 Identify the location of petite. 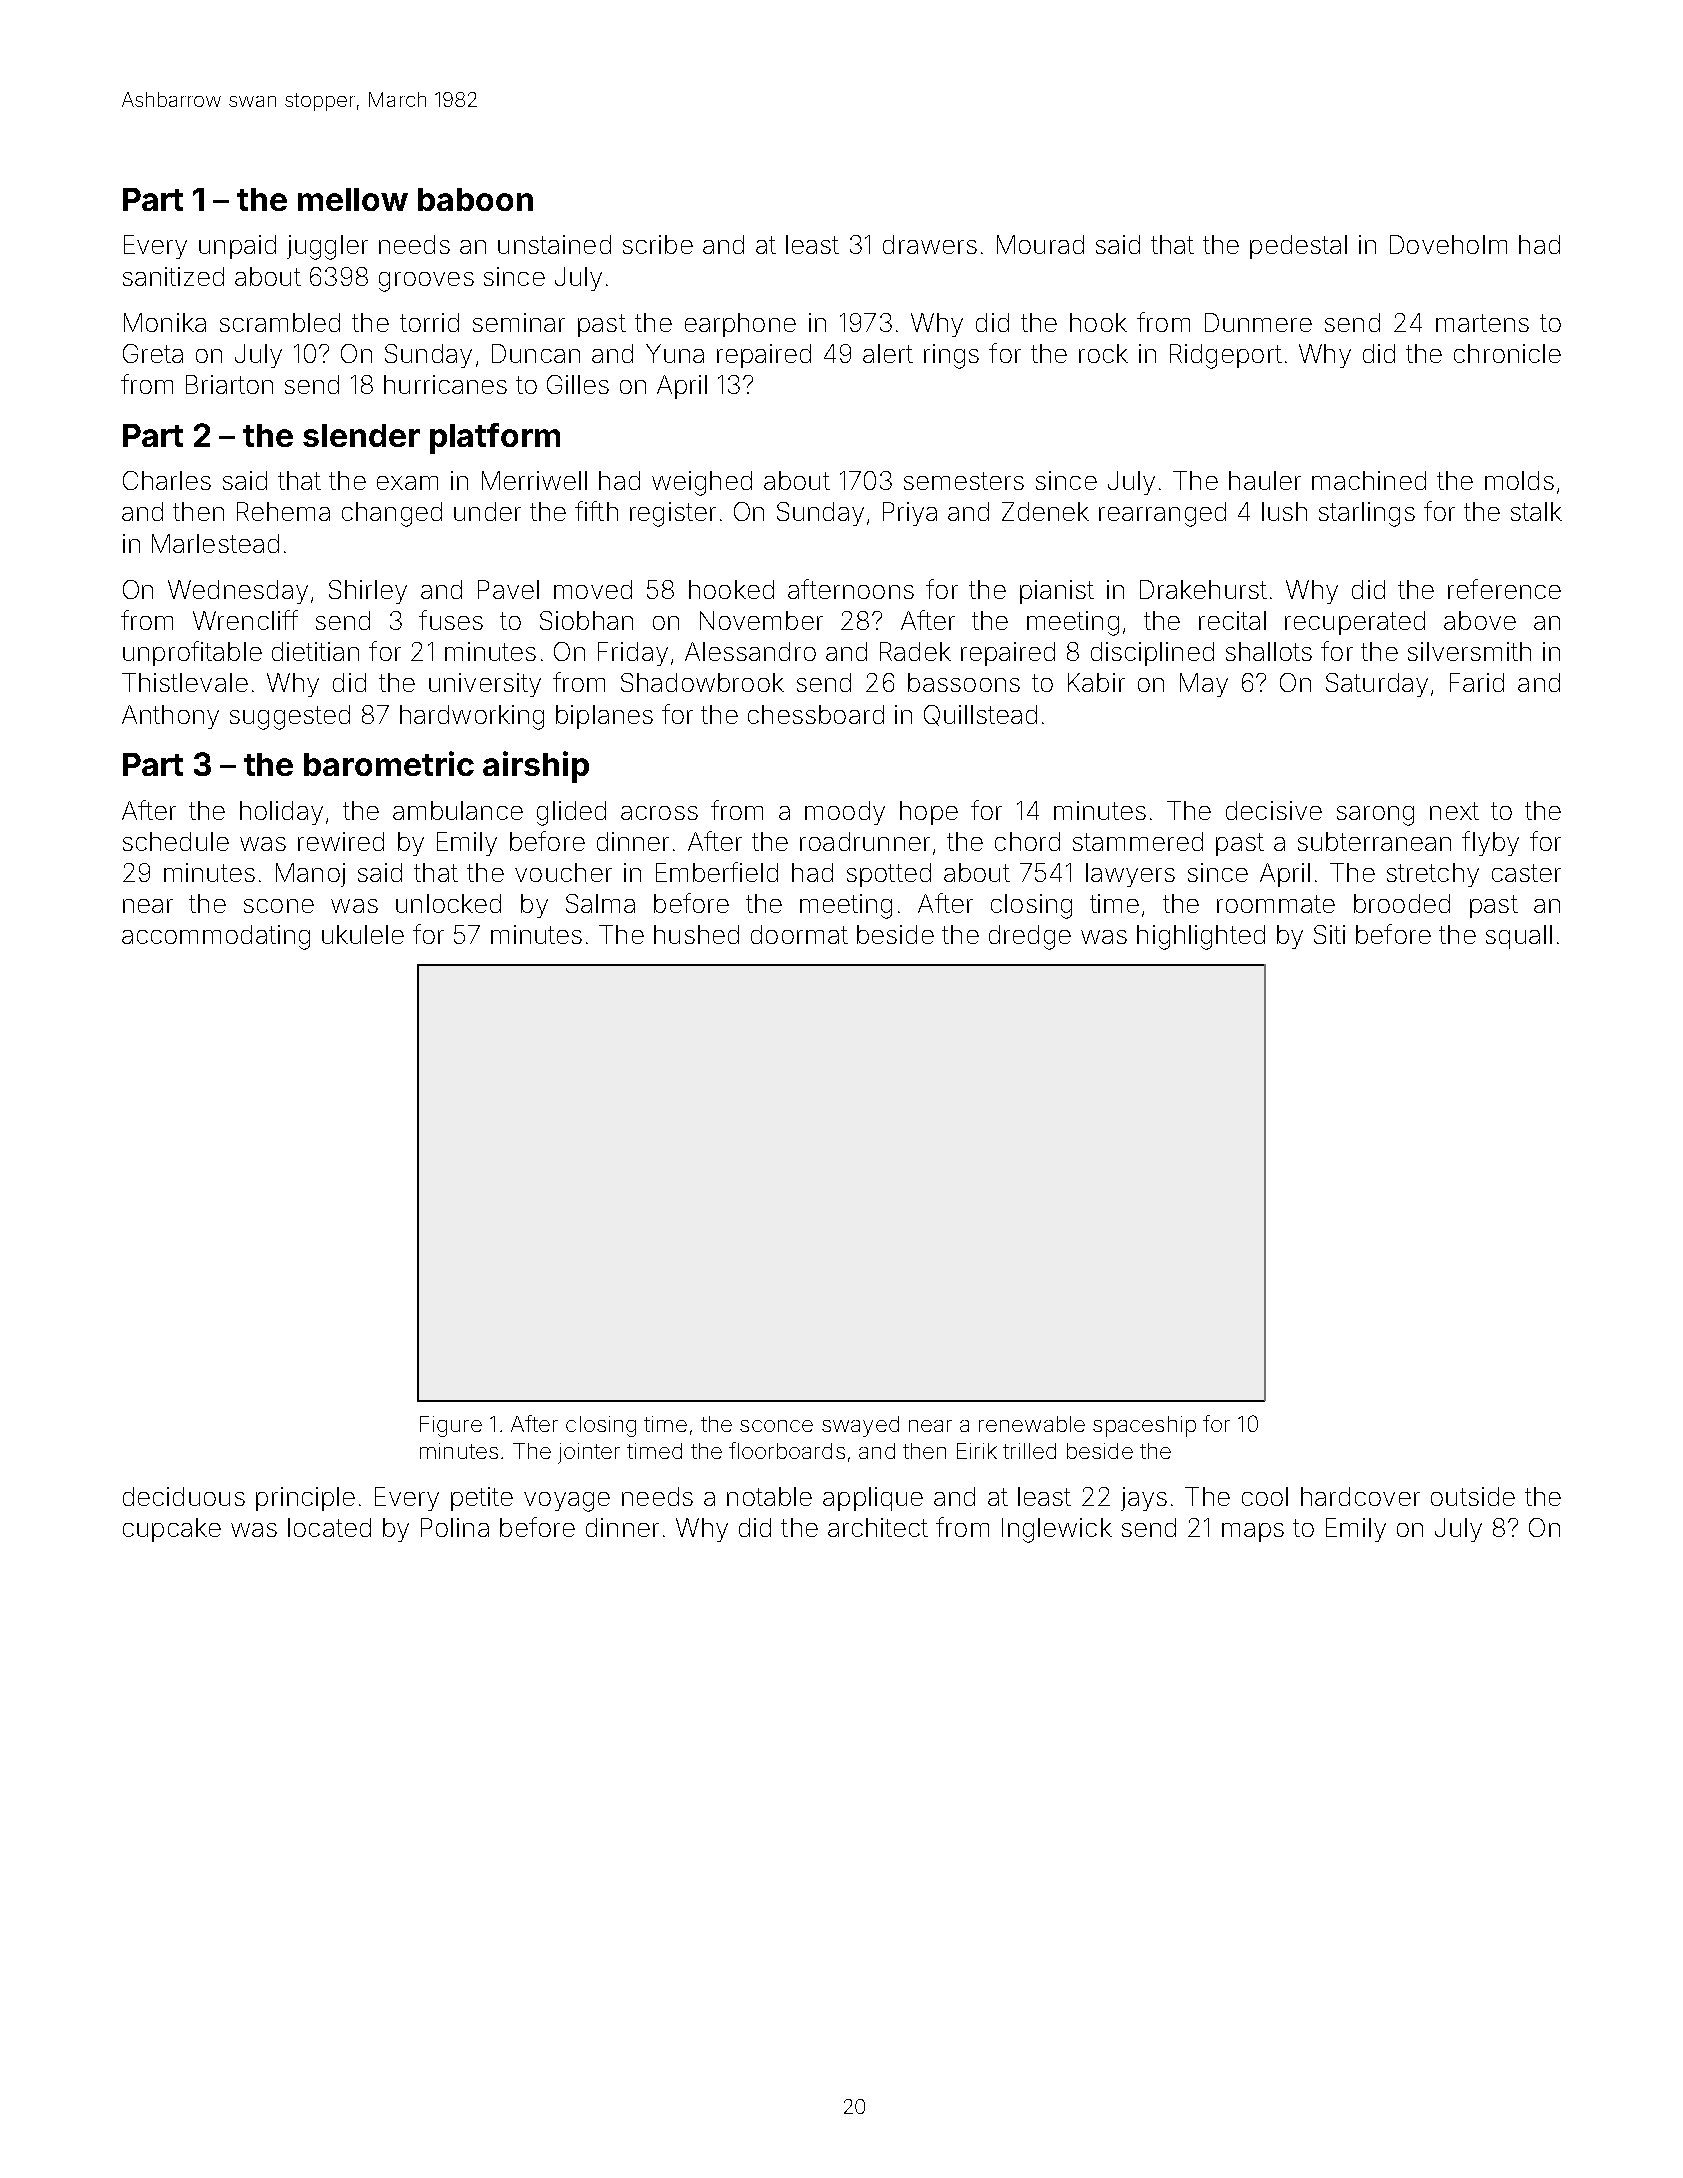
(482, 1499).
